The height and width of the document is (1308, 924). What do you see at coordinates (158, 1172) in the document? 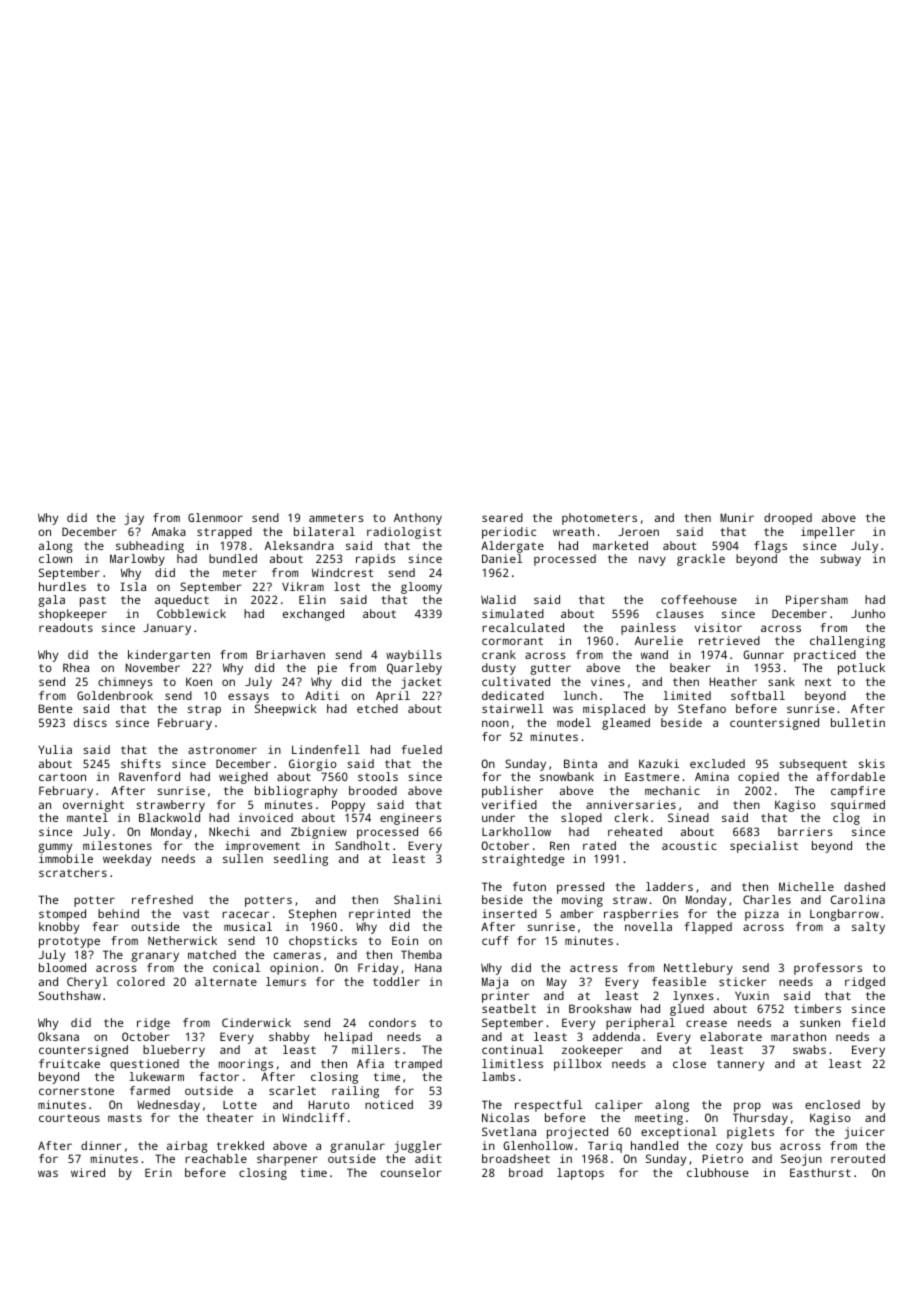
I see `Erin` at bounding box center [158, 1172].
